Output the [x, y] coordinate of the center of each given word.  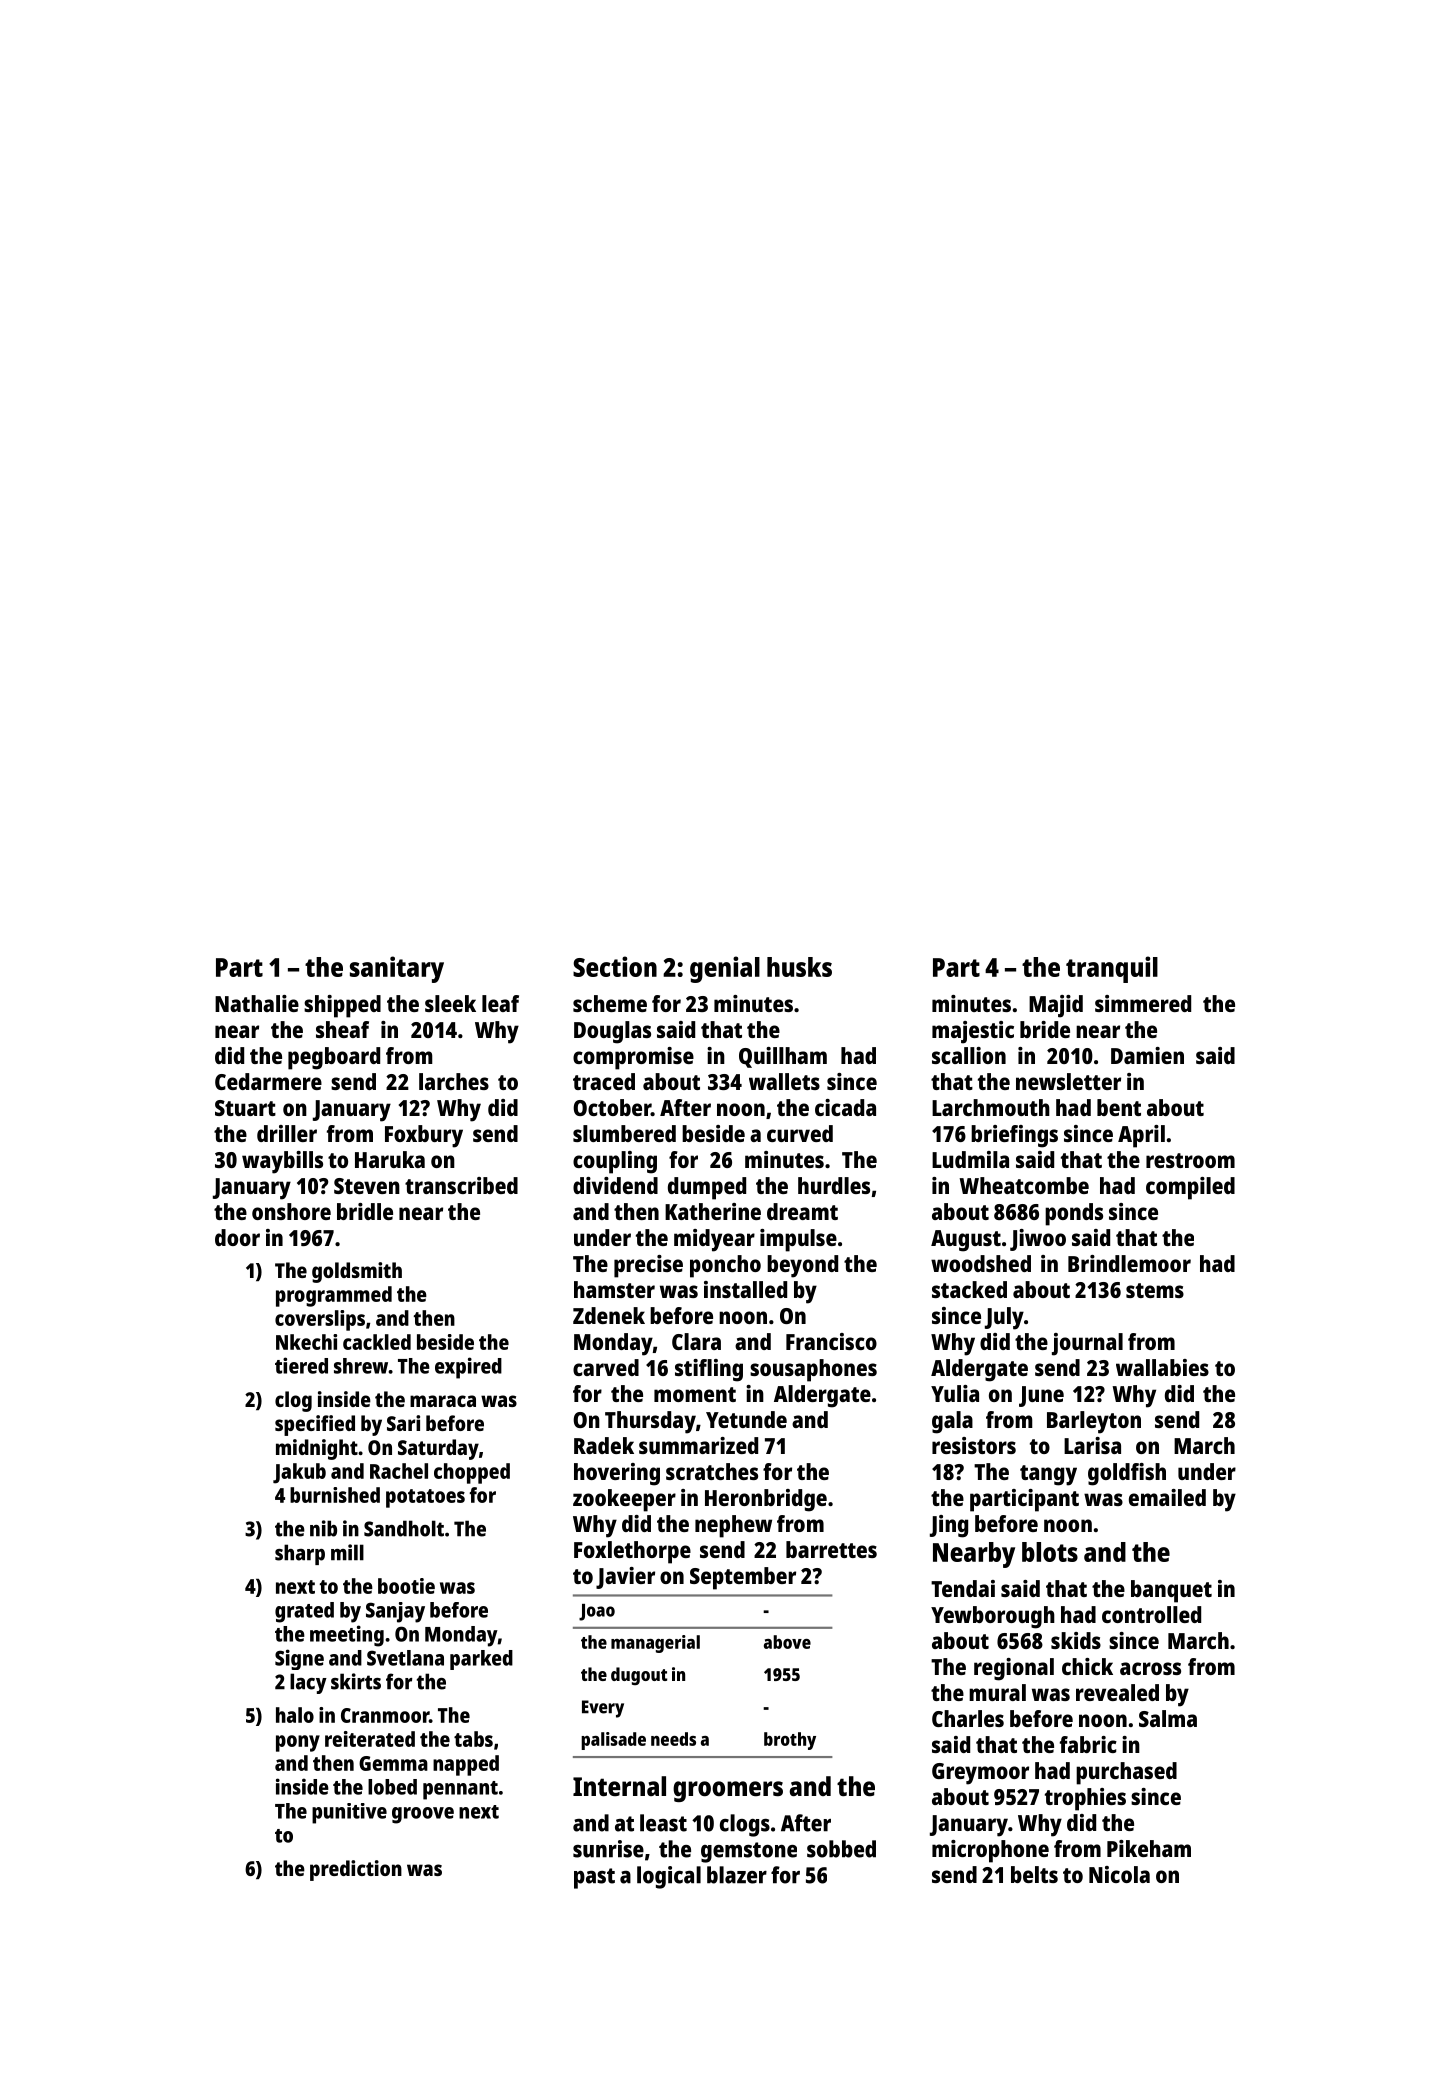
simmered [1143, 1003]
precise [648, 1266]
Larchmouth [991, 1107]
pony [298, 1743]
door [237, 1237]
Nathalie [257, 1003]
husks [799, 967]
